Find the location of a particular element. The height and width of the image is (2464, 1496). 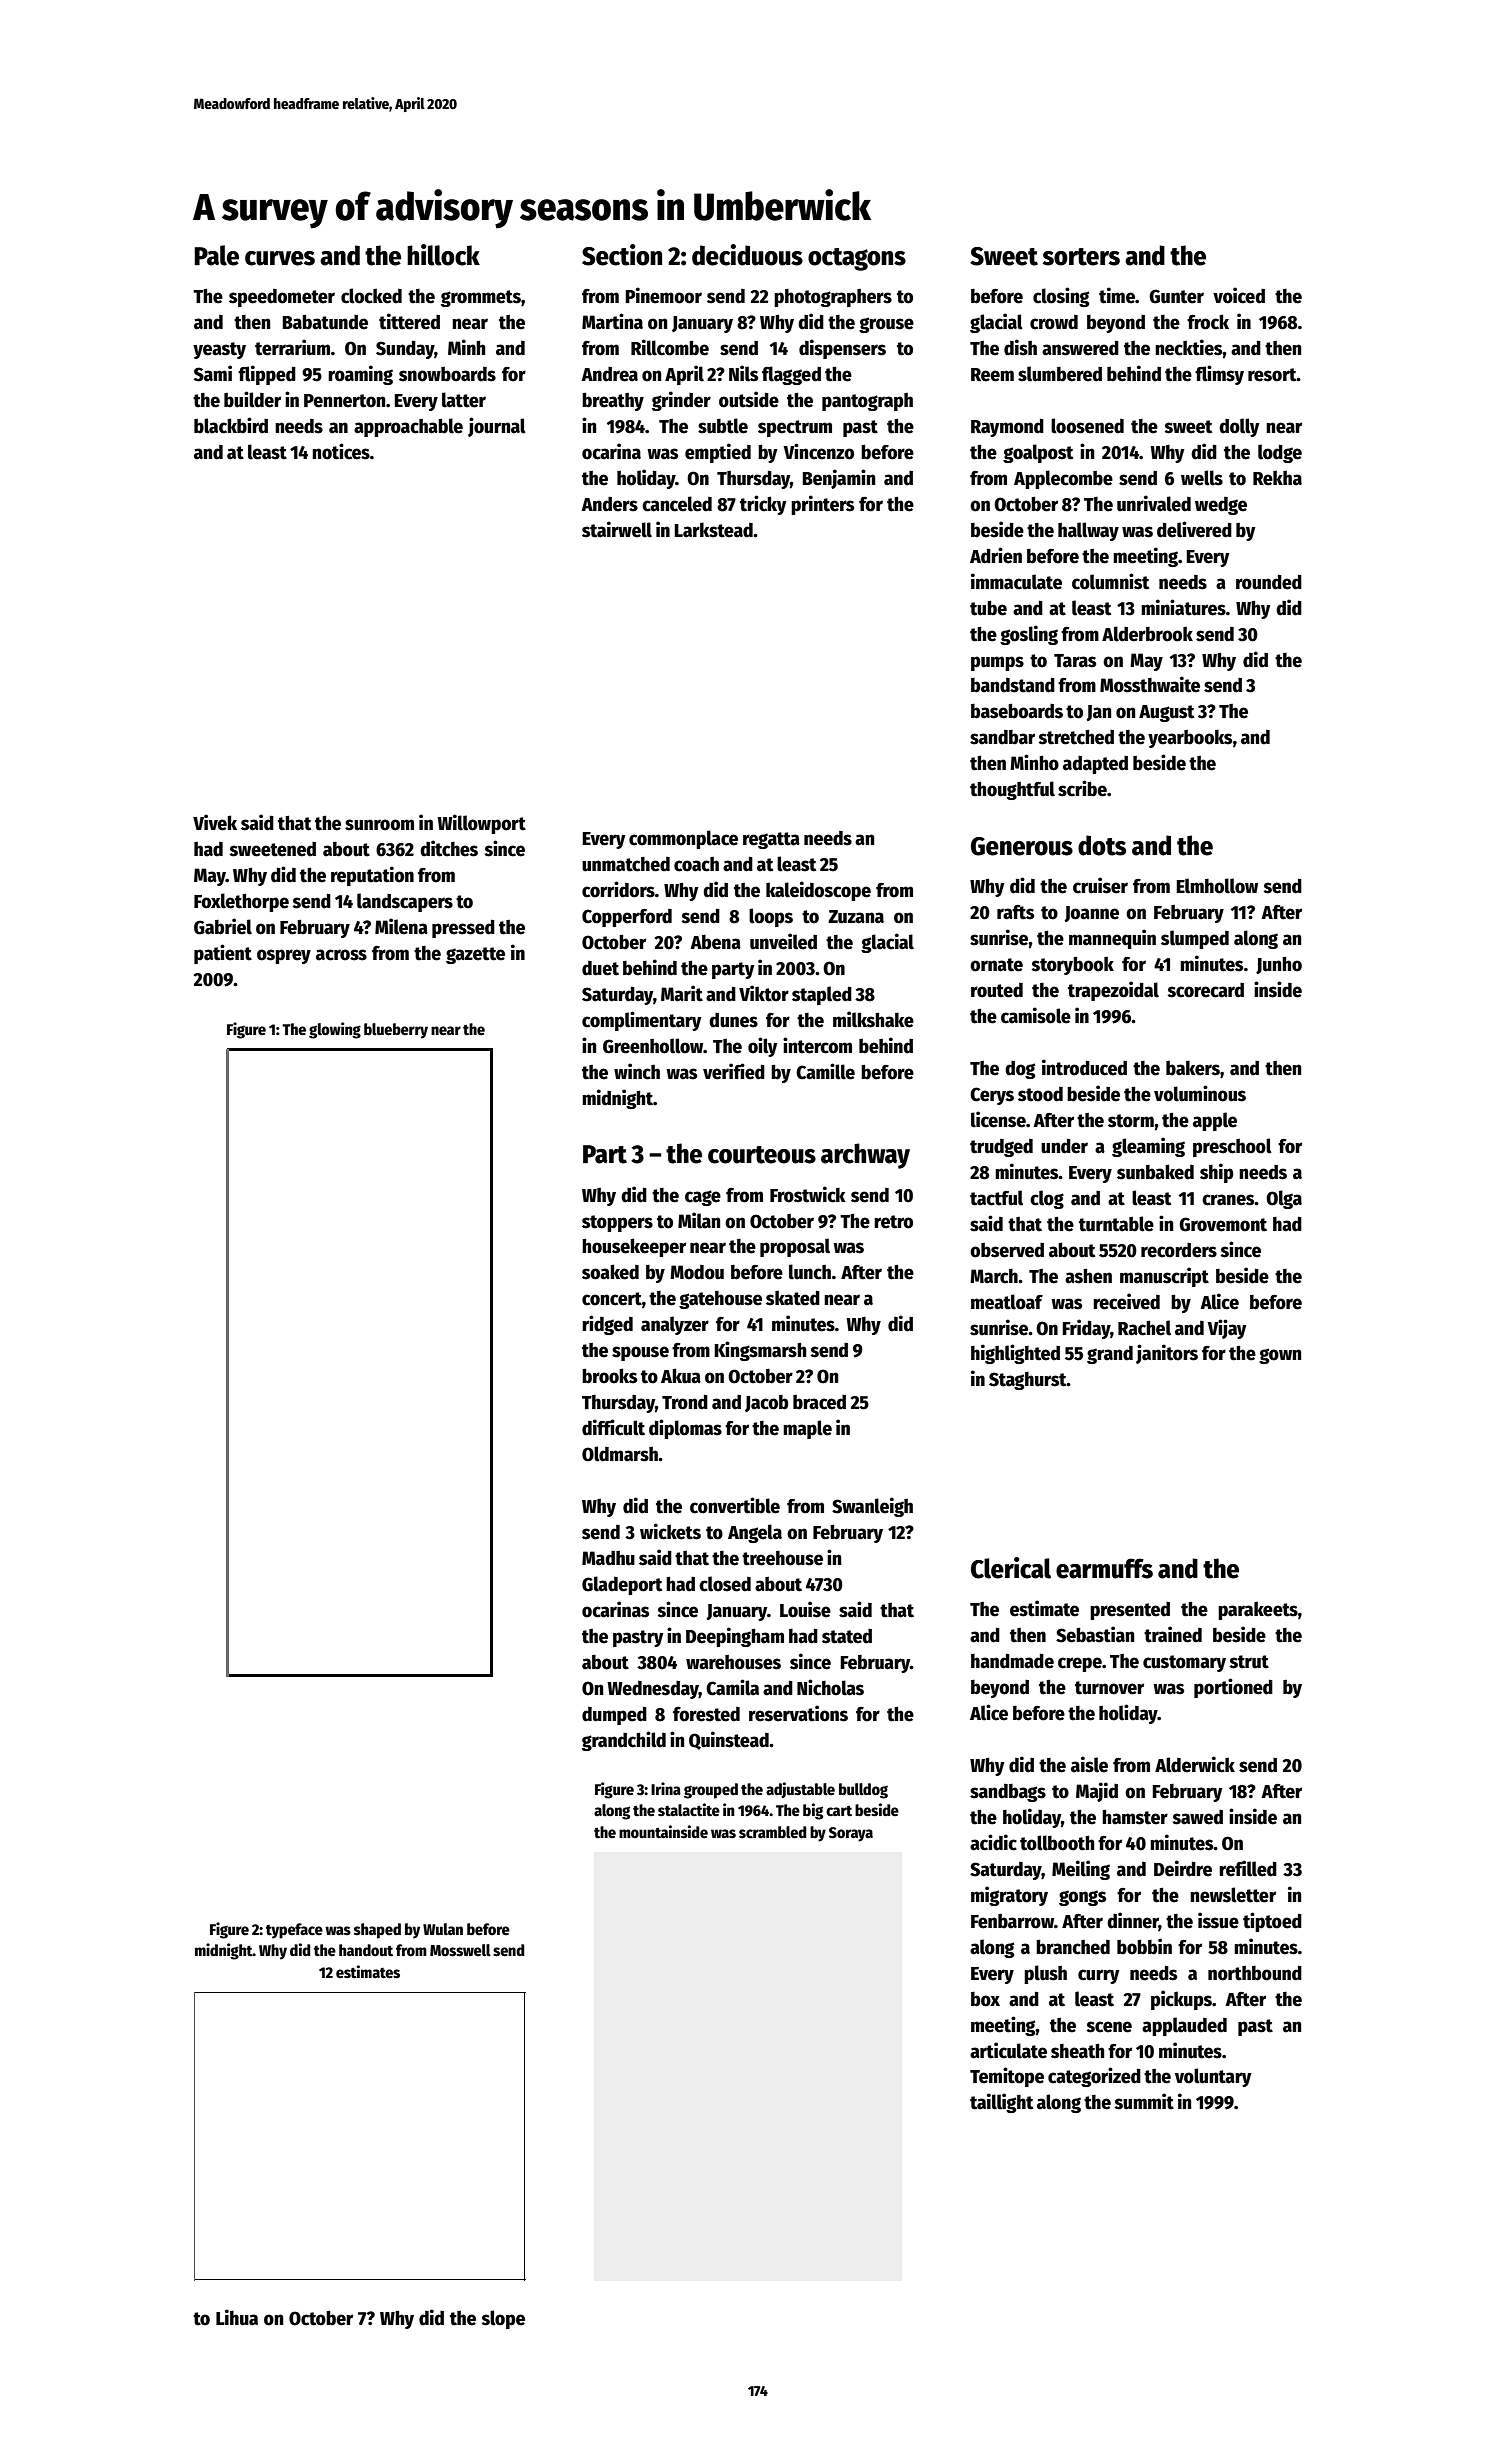

regatta is located at coordinates (771, 840).
